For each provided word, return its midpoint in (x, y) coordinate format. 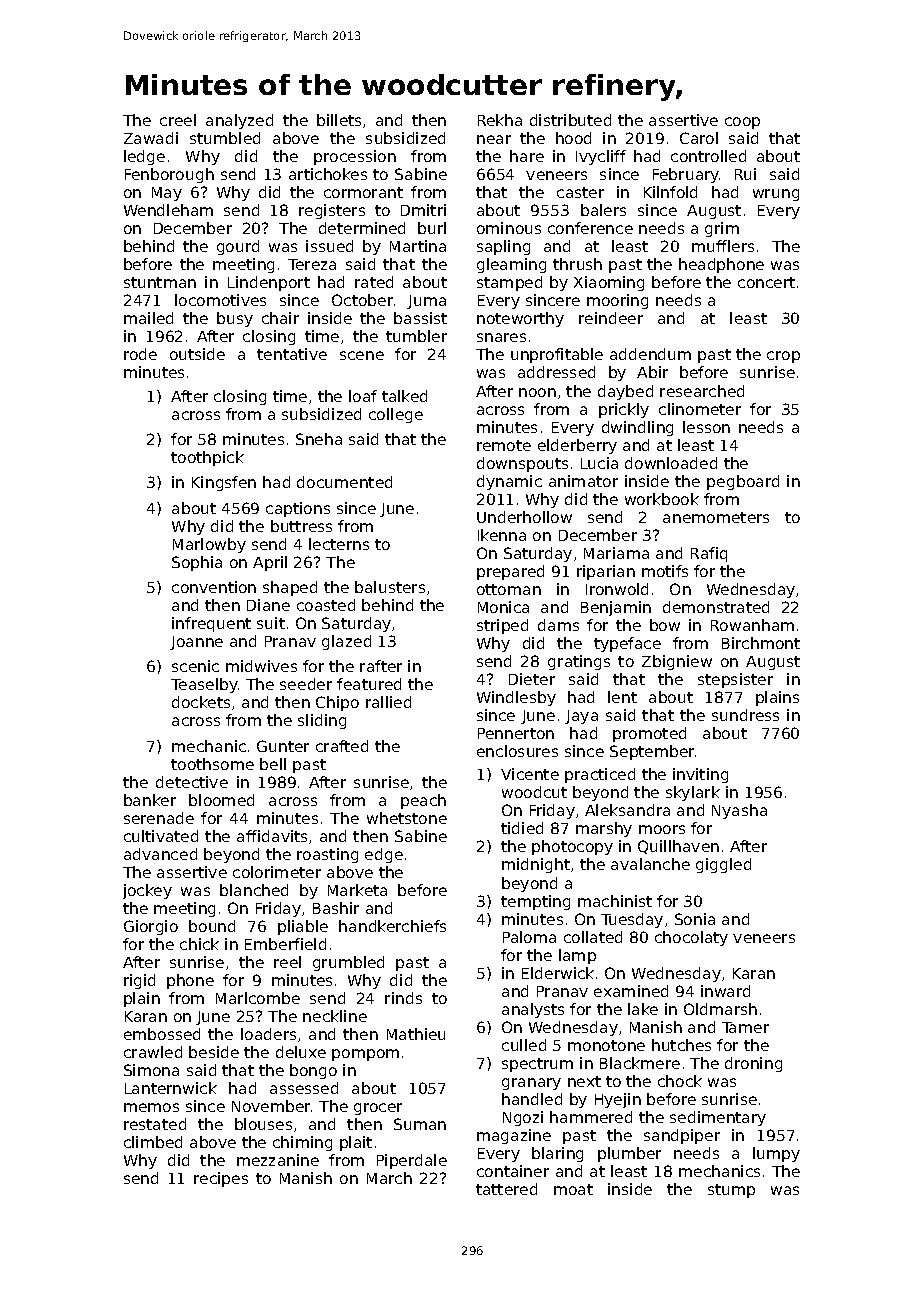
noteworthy (520, 319)
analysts (533, 1010)
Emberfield (285, 944)
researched (702, 391)
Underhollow (524, 517)
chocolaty (691, 938)
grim (722, 229)
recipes (221, 1179)
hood (573, 138)
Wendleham (168, 210)
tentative (292, 354)
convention (214, 587)
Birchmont (761, 643)
